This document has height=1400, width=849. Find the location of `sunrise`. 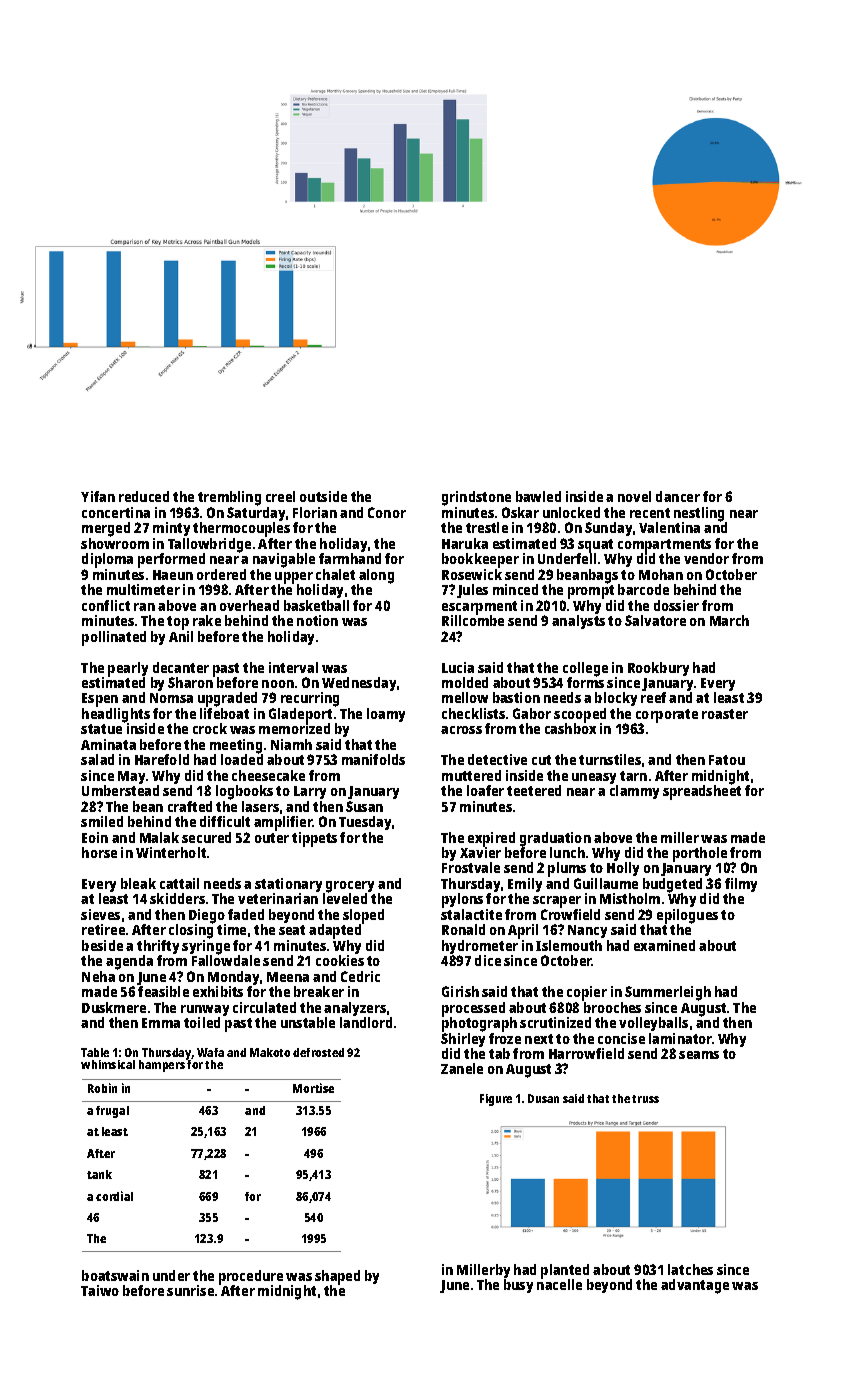

sunrise is located at coordinates (190, 1290).
